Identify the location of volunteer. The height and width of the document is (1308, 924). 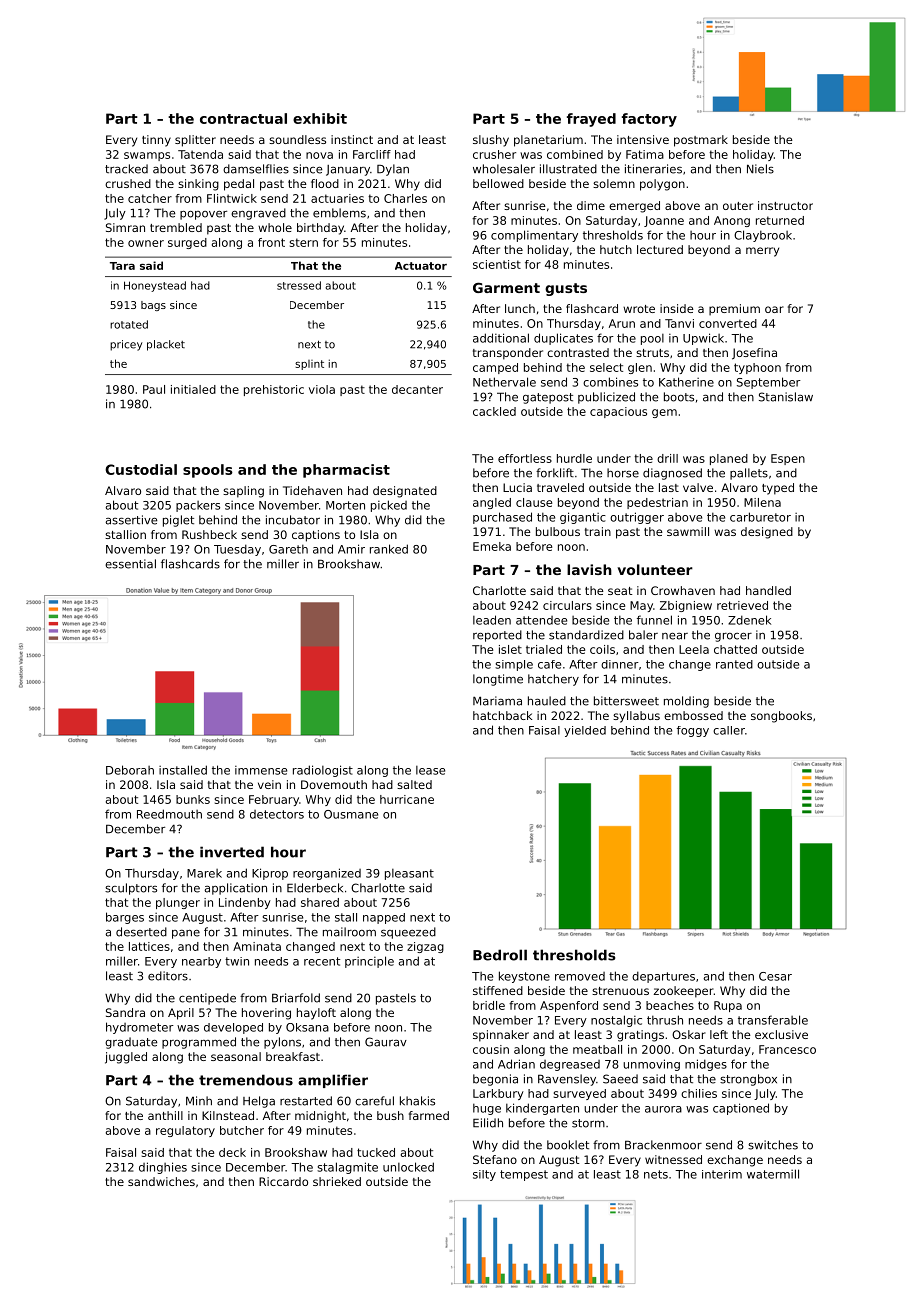
(655, 569).
